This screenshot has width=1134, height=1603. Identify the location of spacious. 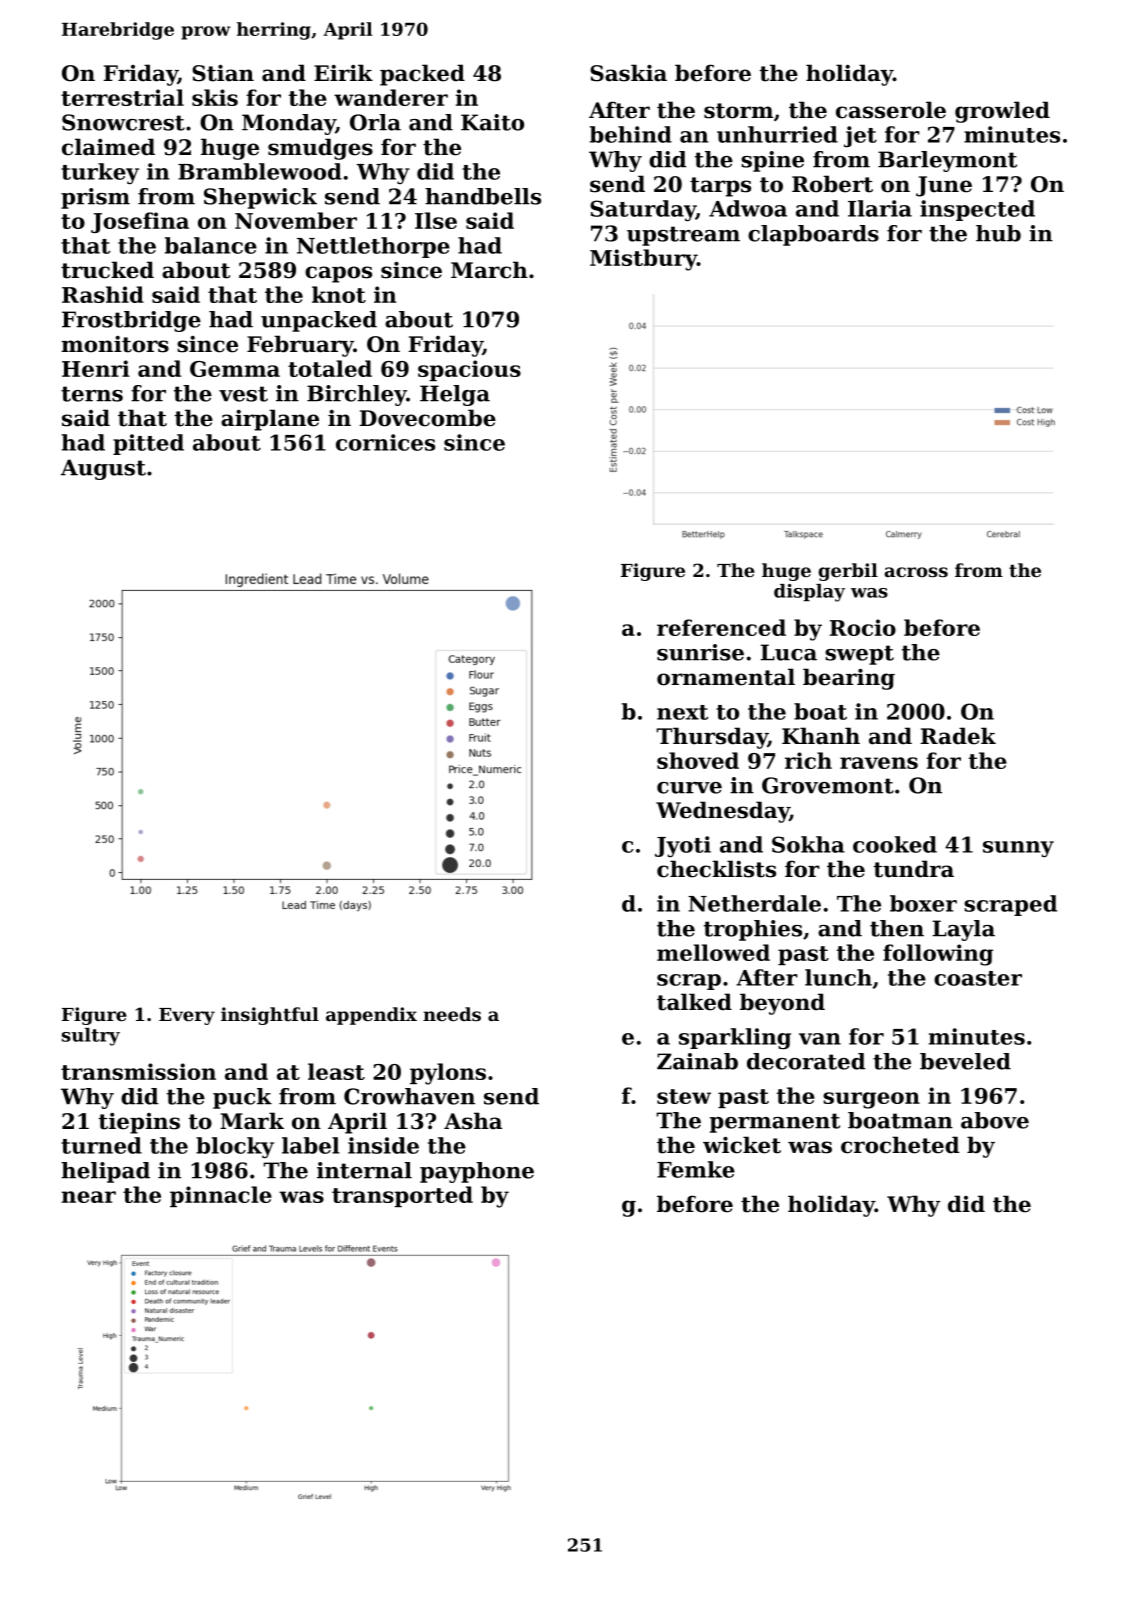
(469, 370).
